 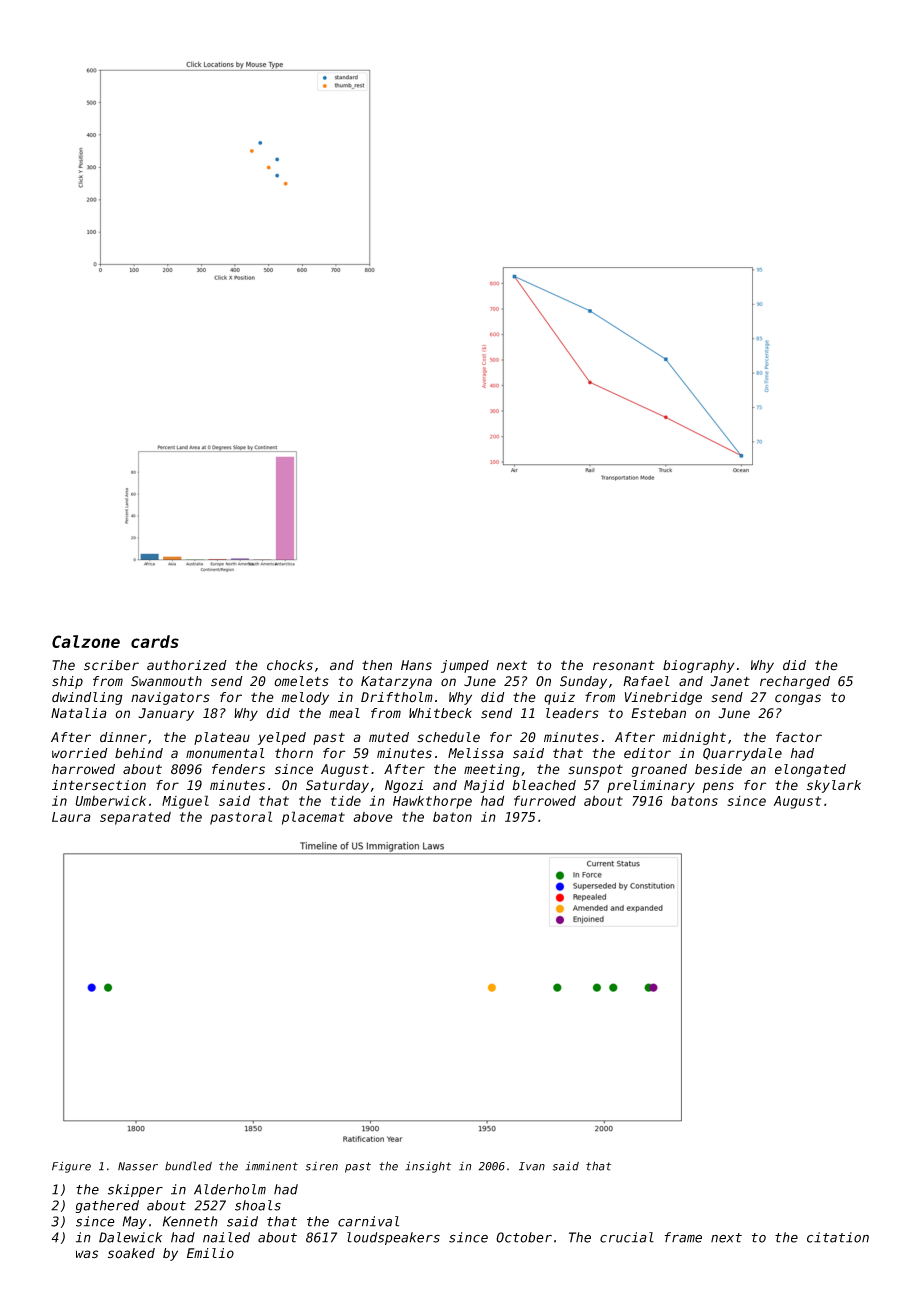 What do you see at coordinates (373, 817) in the page?
I see `above` at bounding box center [373, 817].
